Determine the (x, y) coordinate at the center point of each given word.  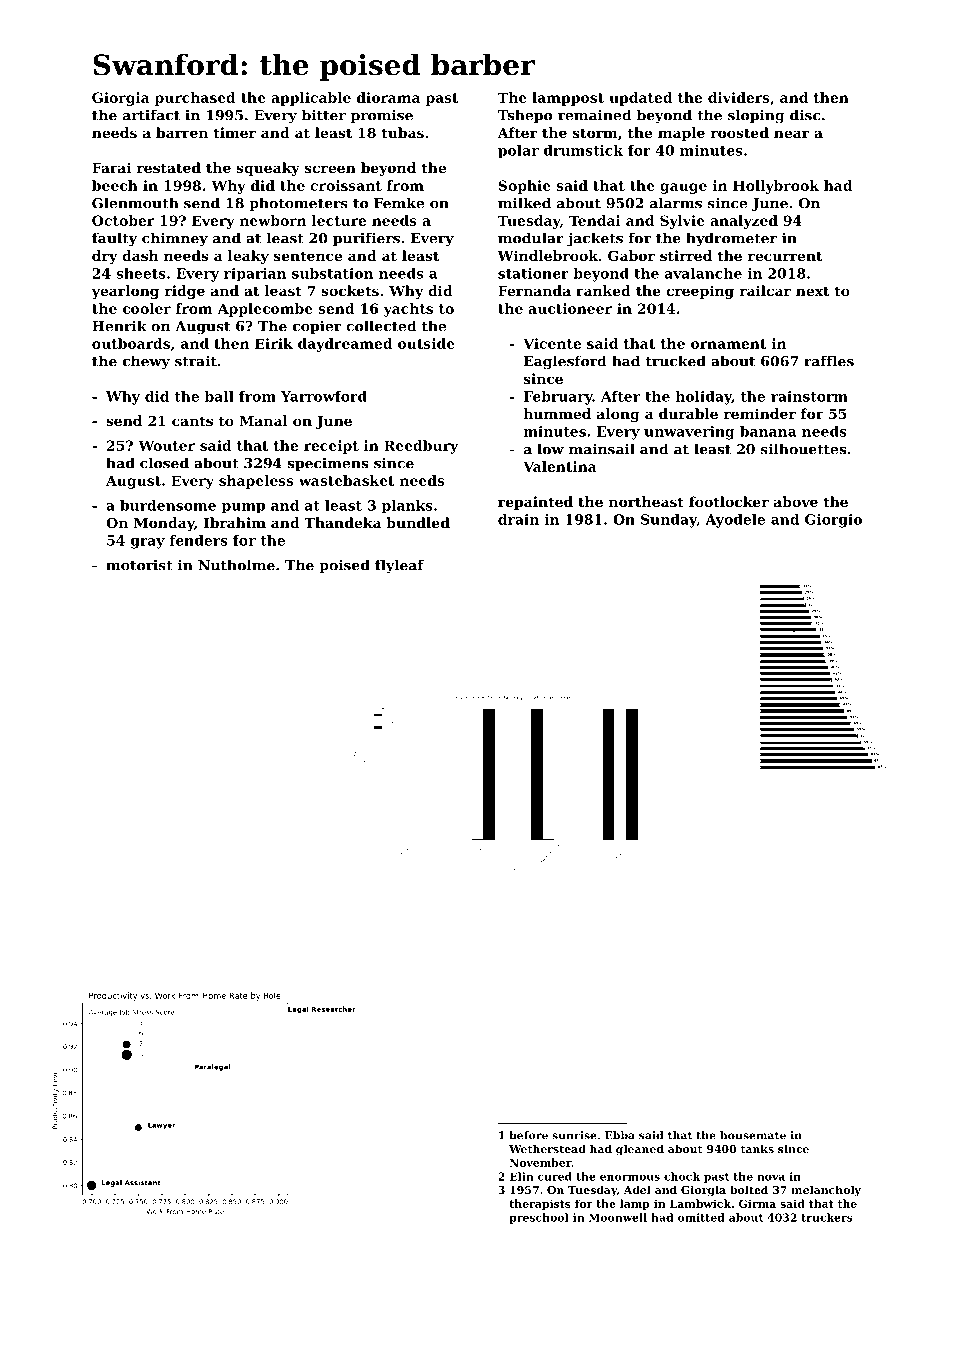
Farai (111, 167)
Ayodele (735, 521)
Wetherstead (547, 1148)
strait (196, 361)
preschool (538, 1218)
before (528, 1135)
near (791, 134)
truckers (827, 1217)
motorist (139, 565)
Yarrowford (324, 396)
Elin (521, 1176)
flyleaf (399, 566)
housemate (753, 1135)
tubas (402, 132)
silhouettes (803, 449)
